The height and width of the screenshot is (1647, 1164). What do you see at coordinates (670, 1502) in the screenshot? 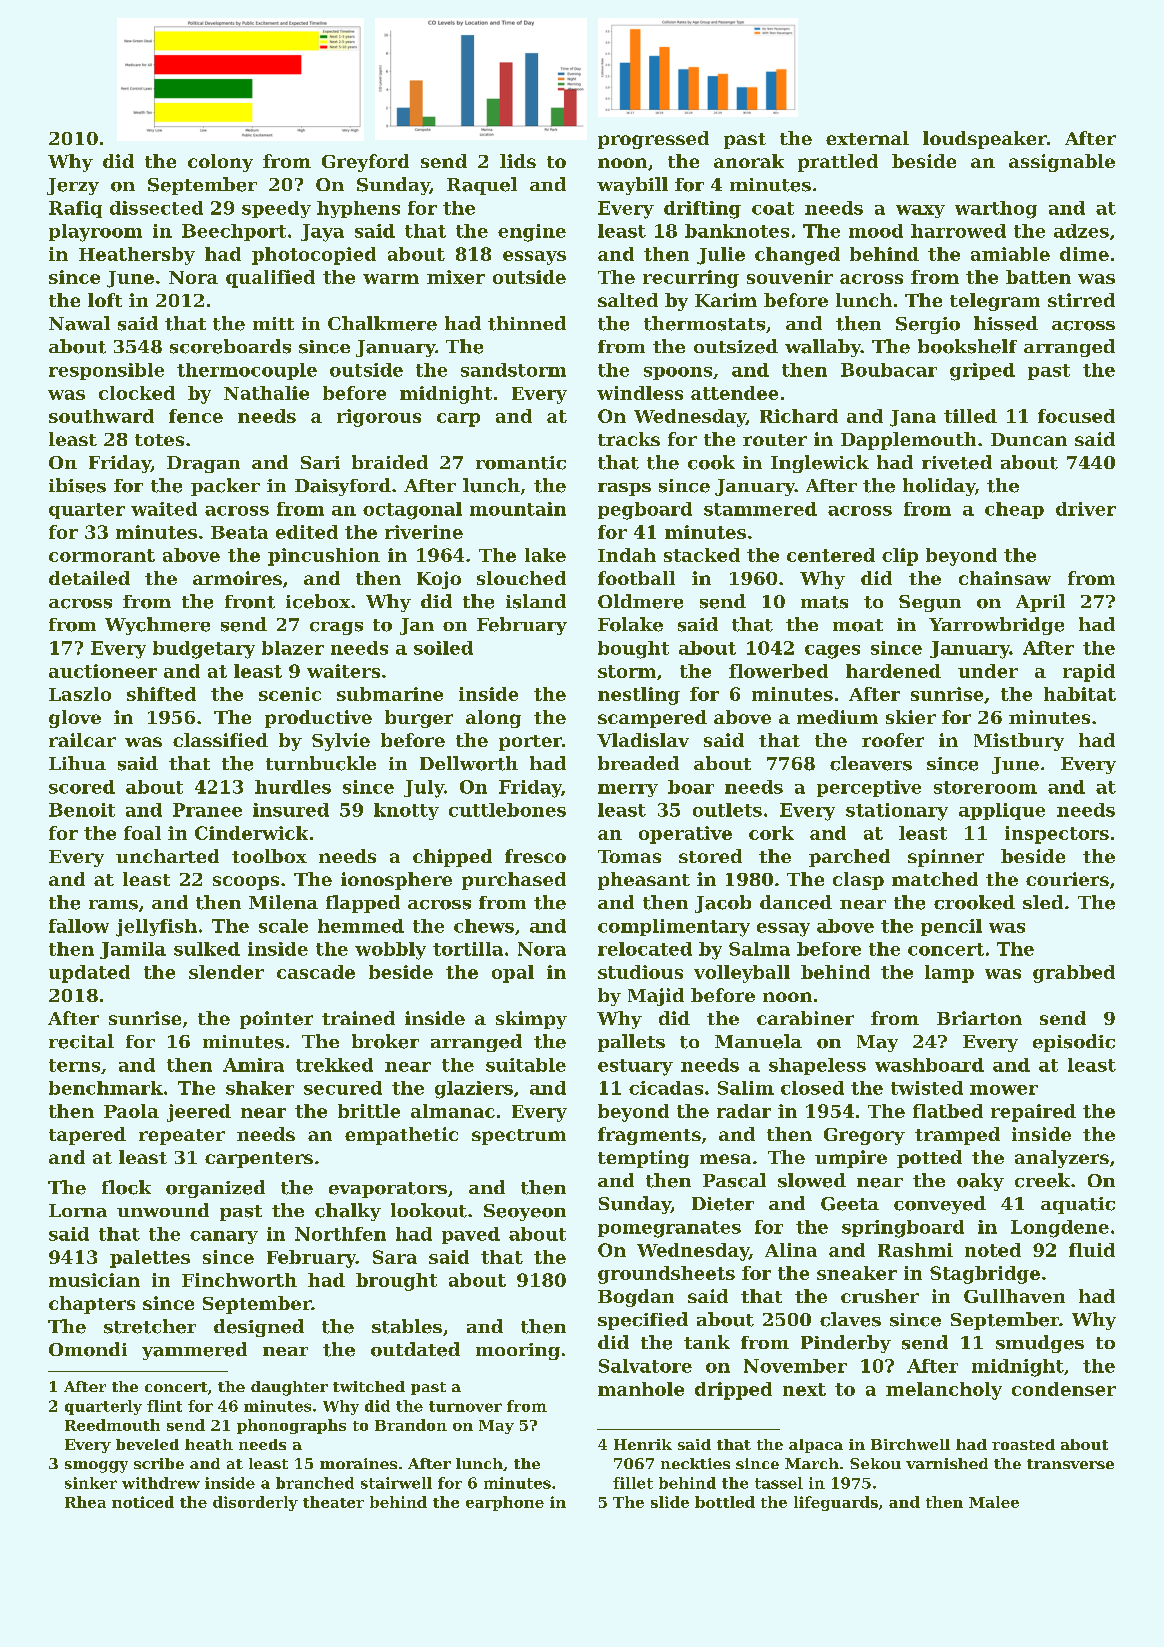
I see `slide` at bounding box center [670, 1502].
